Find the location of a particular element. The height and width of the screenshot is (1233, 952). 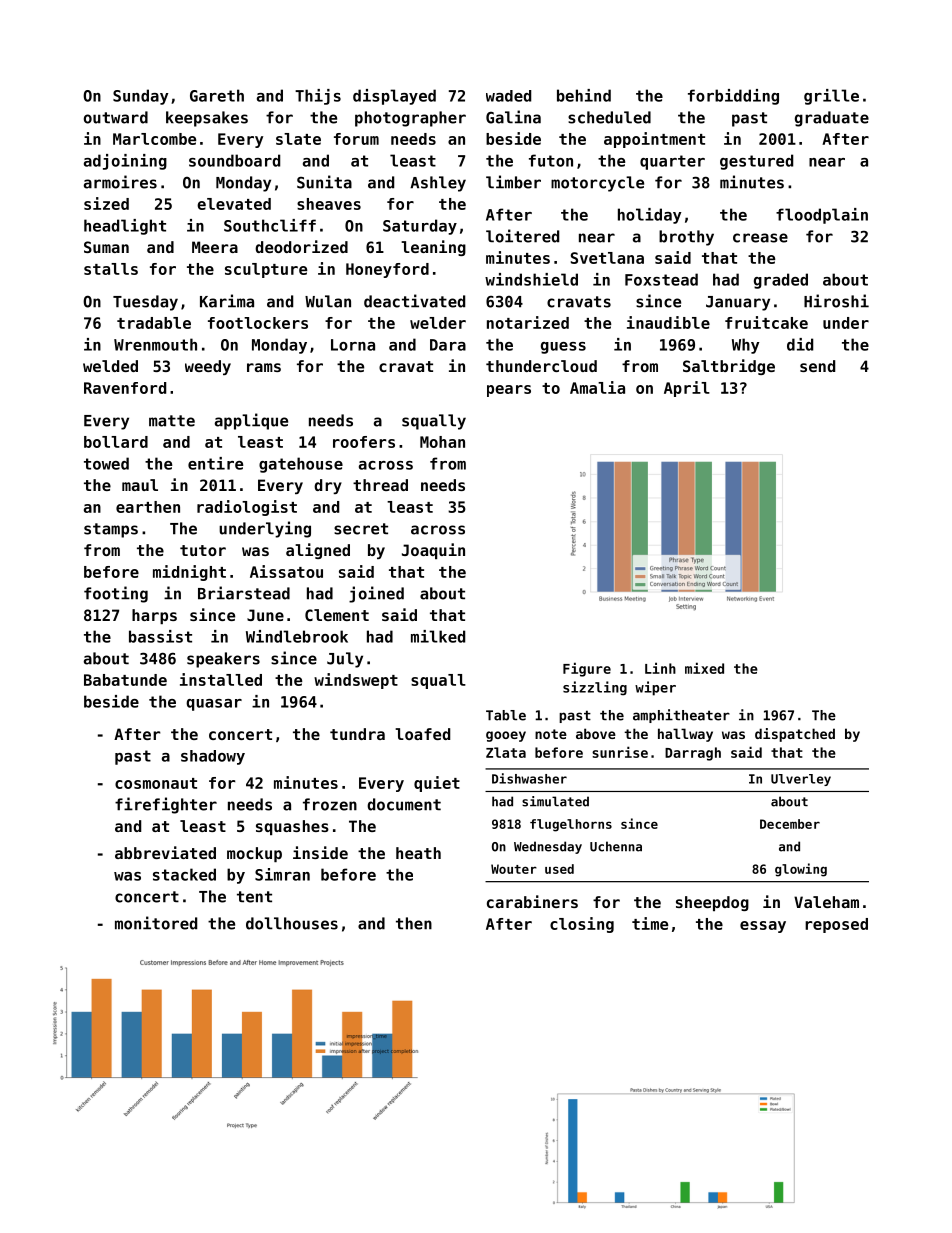

abbreviated is located at coordinates (165, 852).
